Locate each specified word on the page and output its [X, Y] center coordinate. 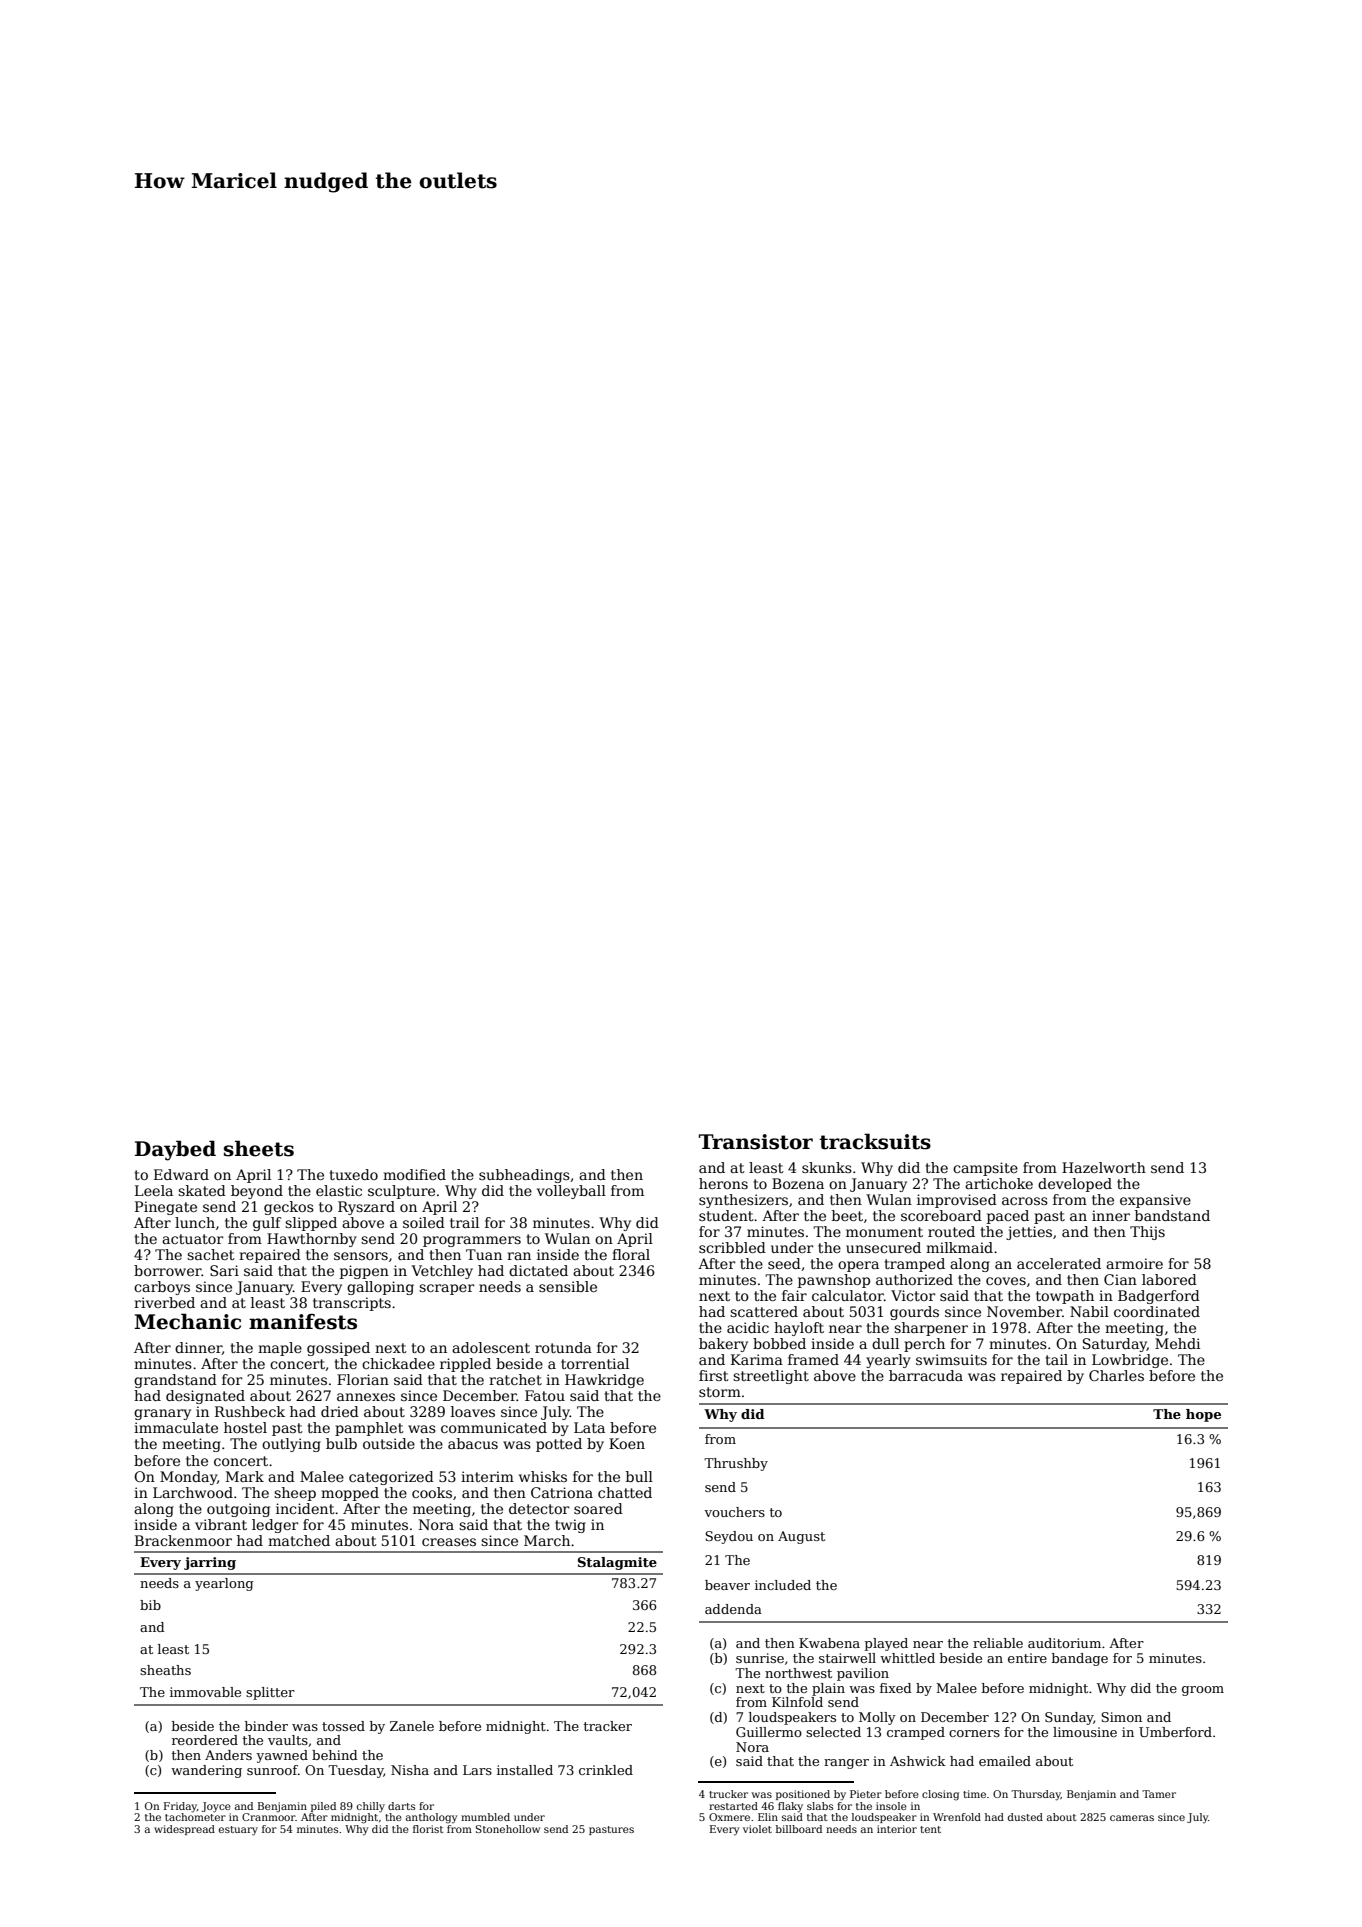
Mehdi [1177, 1343]
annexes [366, 1397]
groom [1203, 1691]
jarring [210, 1563]
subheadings [524, 1176]
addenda [733, 1609]
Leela [154, 1190]
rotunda [563, 1347]
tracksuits [875, 1141]
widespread [184, 1830]
